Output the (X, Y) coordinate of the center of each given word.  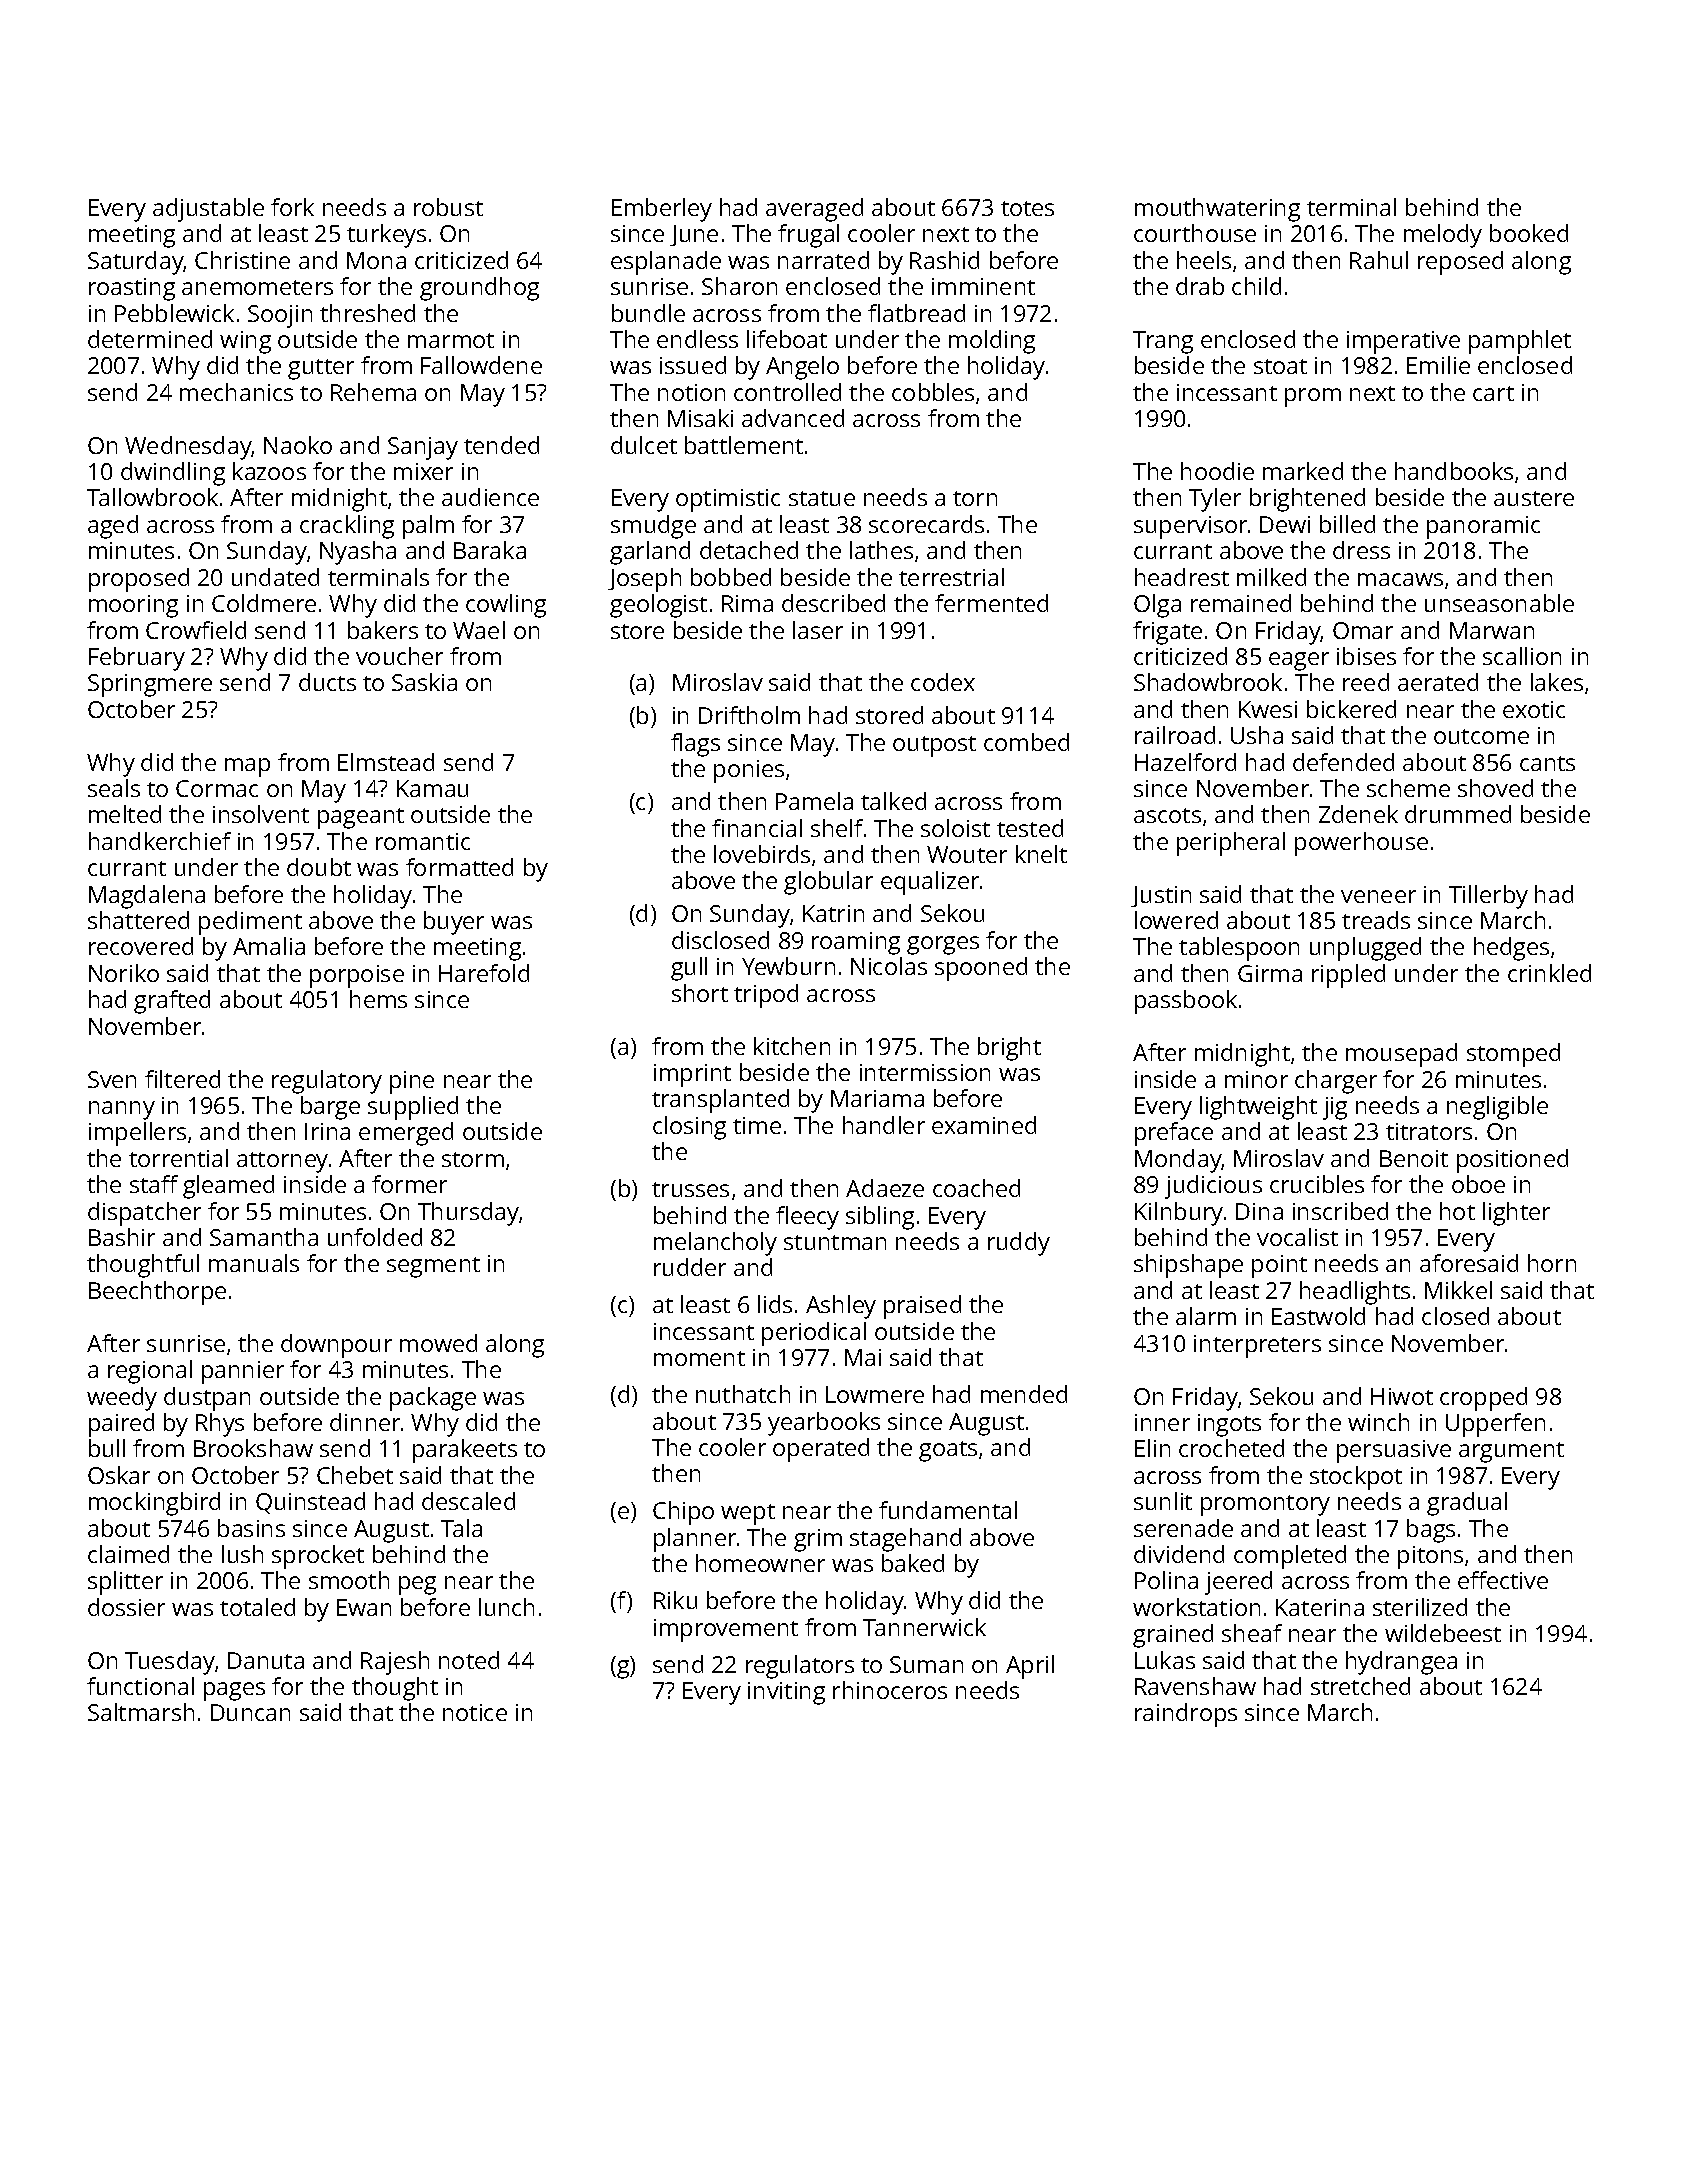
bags (1431, 1531)
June (694, 235)
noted (469, 1660)
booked (1529, 233)
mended (1024, 1394)
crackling (347, 527)
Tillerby (1488, 897)
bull (107, 1448)
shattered (138, 920)
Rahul (1379, 260)
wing (245, 342)
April (1030, 1667)
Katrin (833, 913)
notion (691, 392)
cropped (1483, 1399)
